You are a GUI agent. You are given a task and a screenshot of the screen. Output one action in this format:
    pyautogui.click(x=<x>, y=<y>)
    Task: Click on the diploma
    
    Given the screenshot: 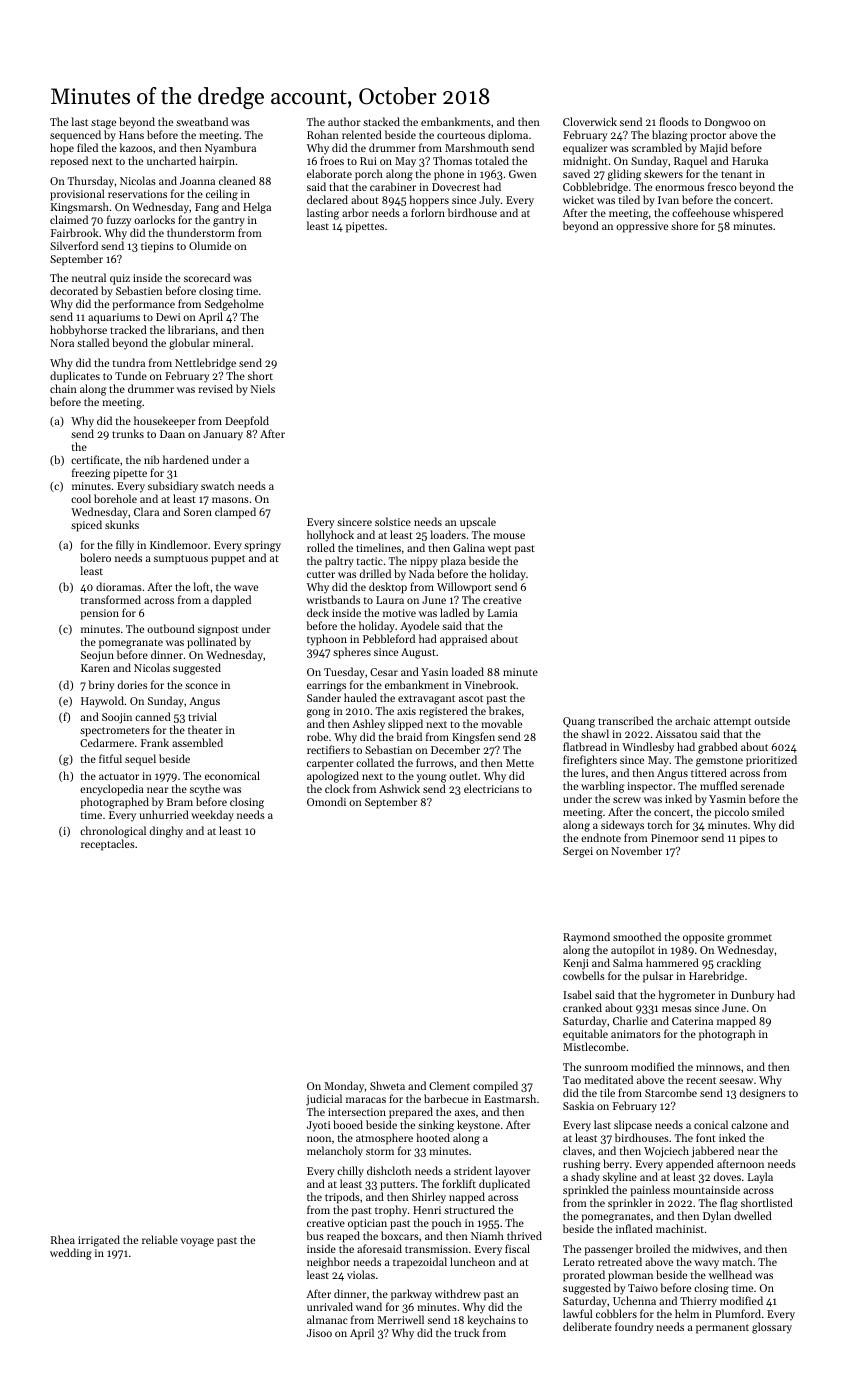 What is the action you would take?
    pyautogui.click(x=508, y=136)
